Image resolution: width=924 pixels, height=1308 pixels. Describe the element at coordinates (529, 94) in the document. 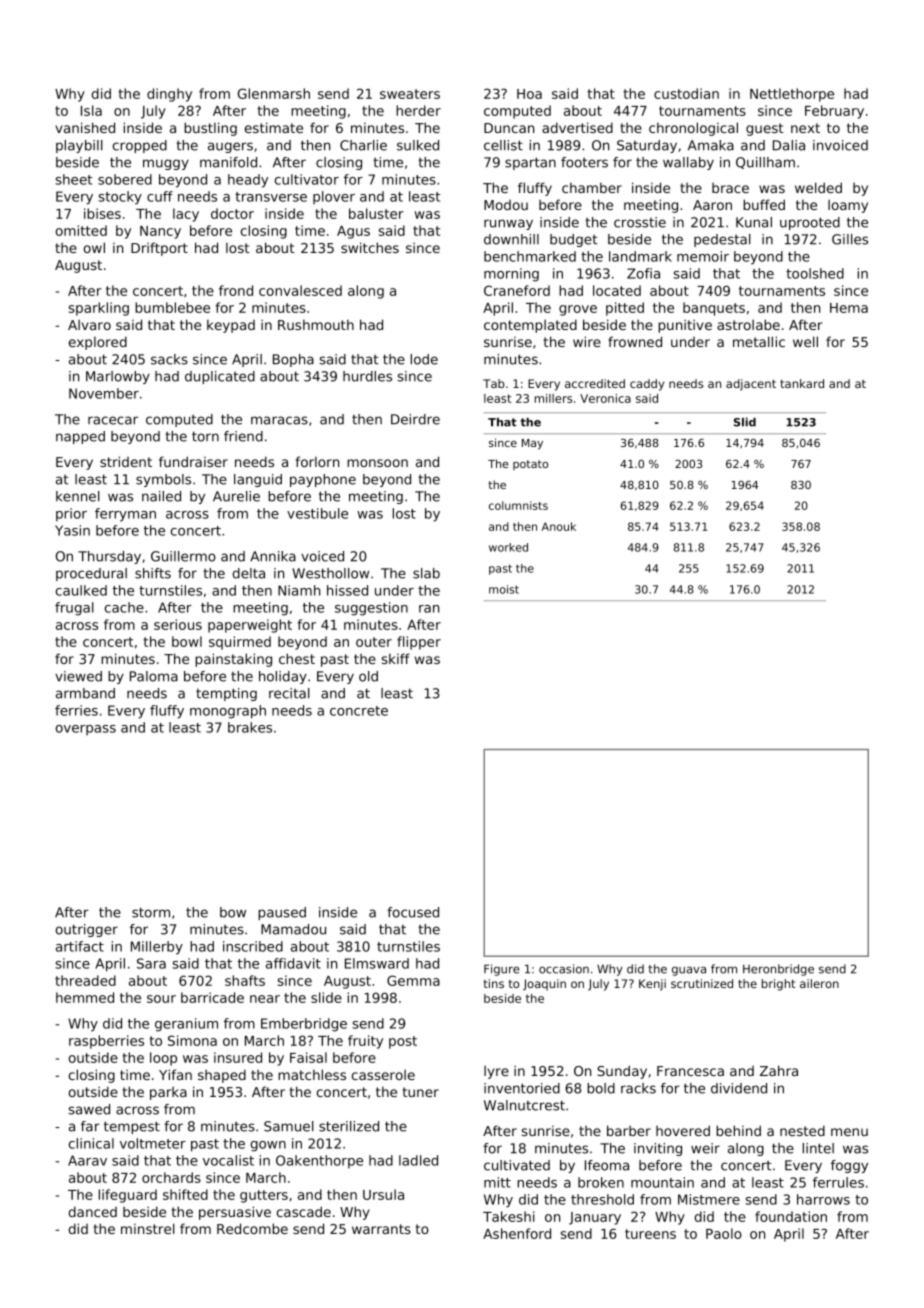

I see `Hoa` at that location.
